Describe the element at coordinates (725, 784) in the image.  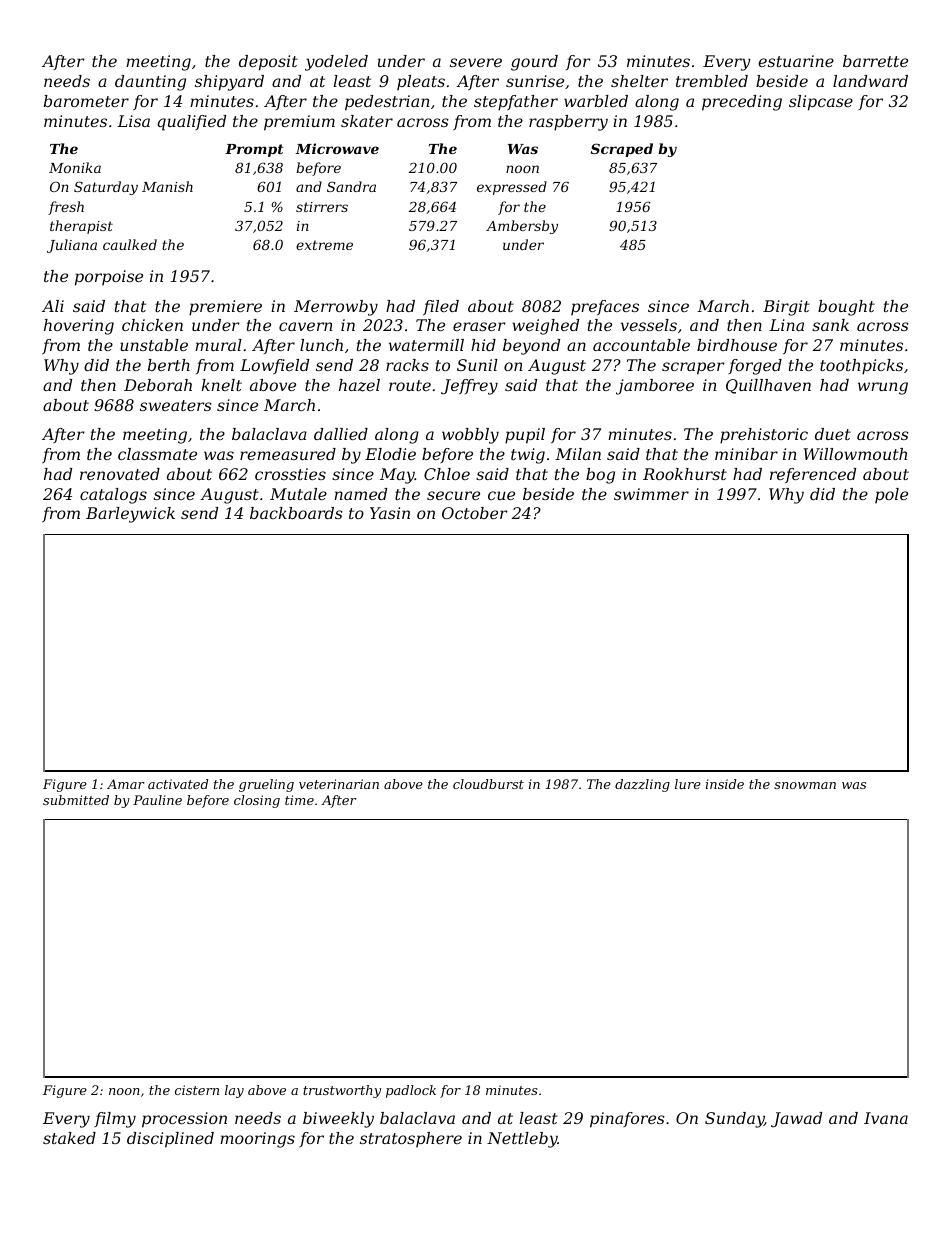
I see `inside` at that location.
